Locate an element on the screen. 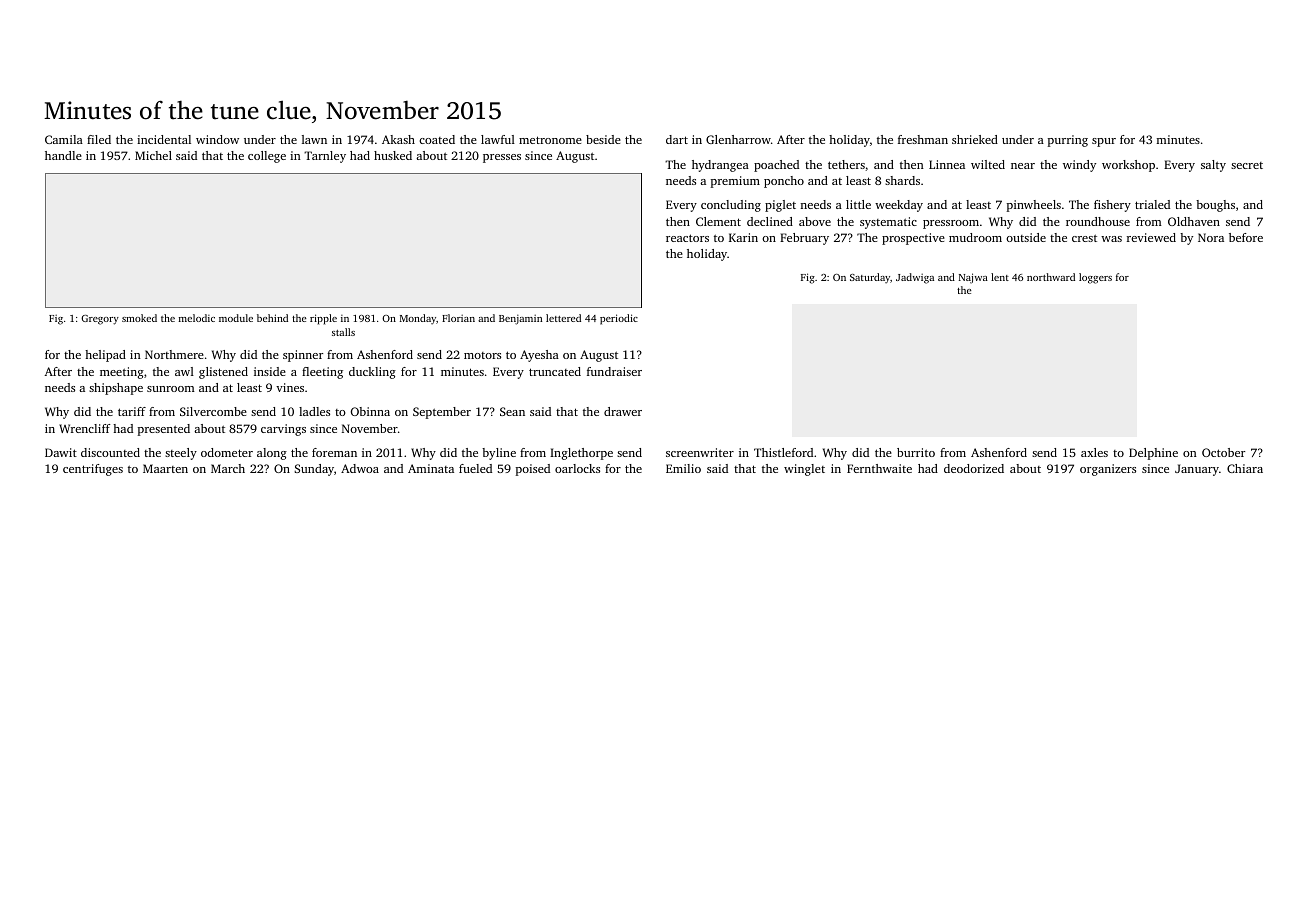 The height and width of the screenshot is (924, 1308). Gregory is located at coordinates (100, 320).
